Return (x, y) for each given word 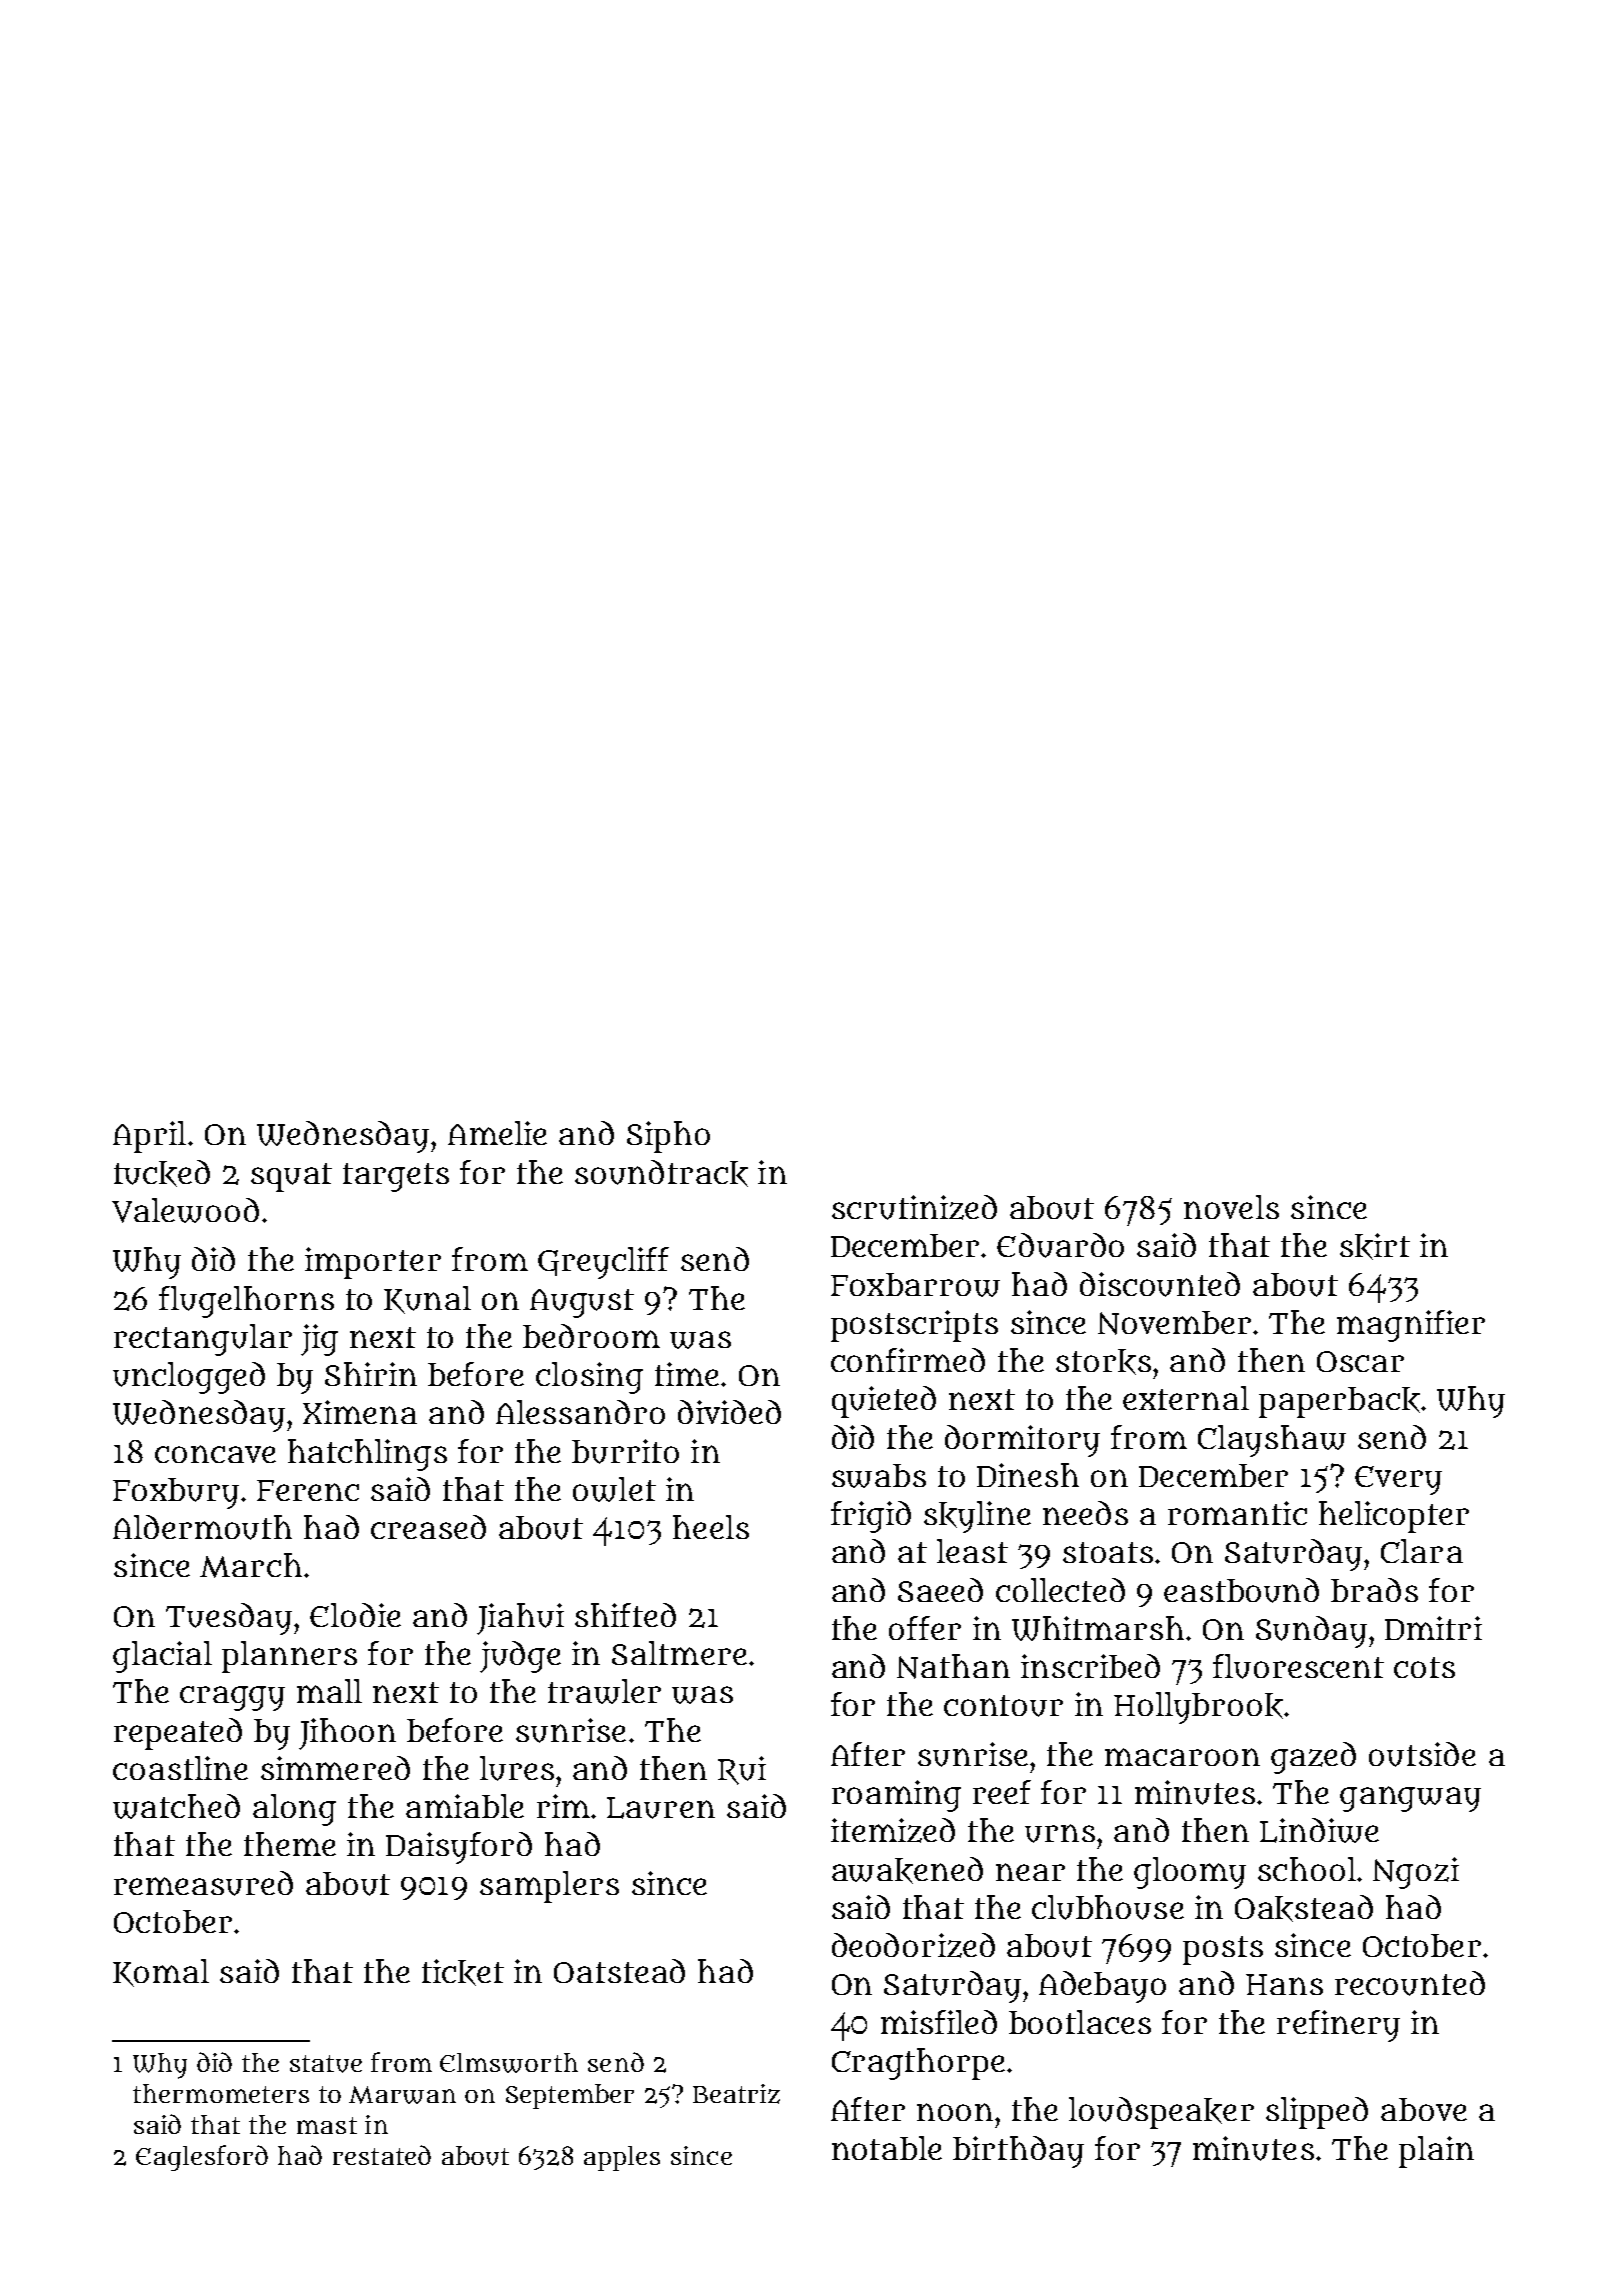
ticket (463, 1972)
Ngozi (1416, 1873)
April (149, 1137)
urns (1060, 1833)
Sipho (668, 1137)
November (1174, 1323)
